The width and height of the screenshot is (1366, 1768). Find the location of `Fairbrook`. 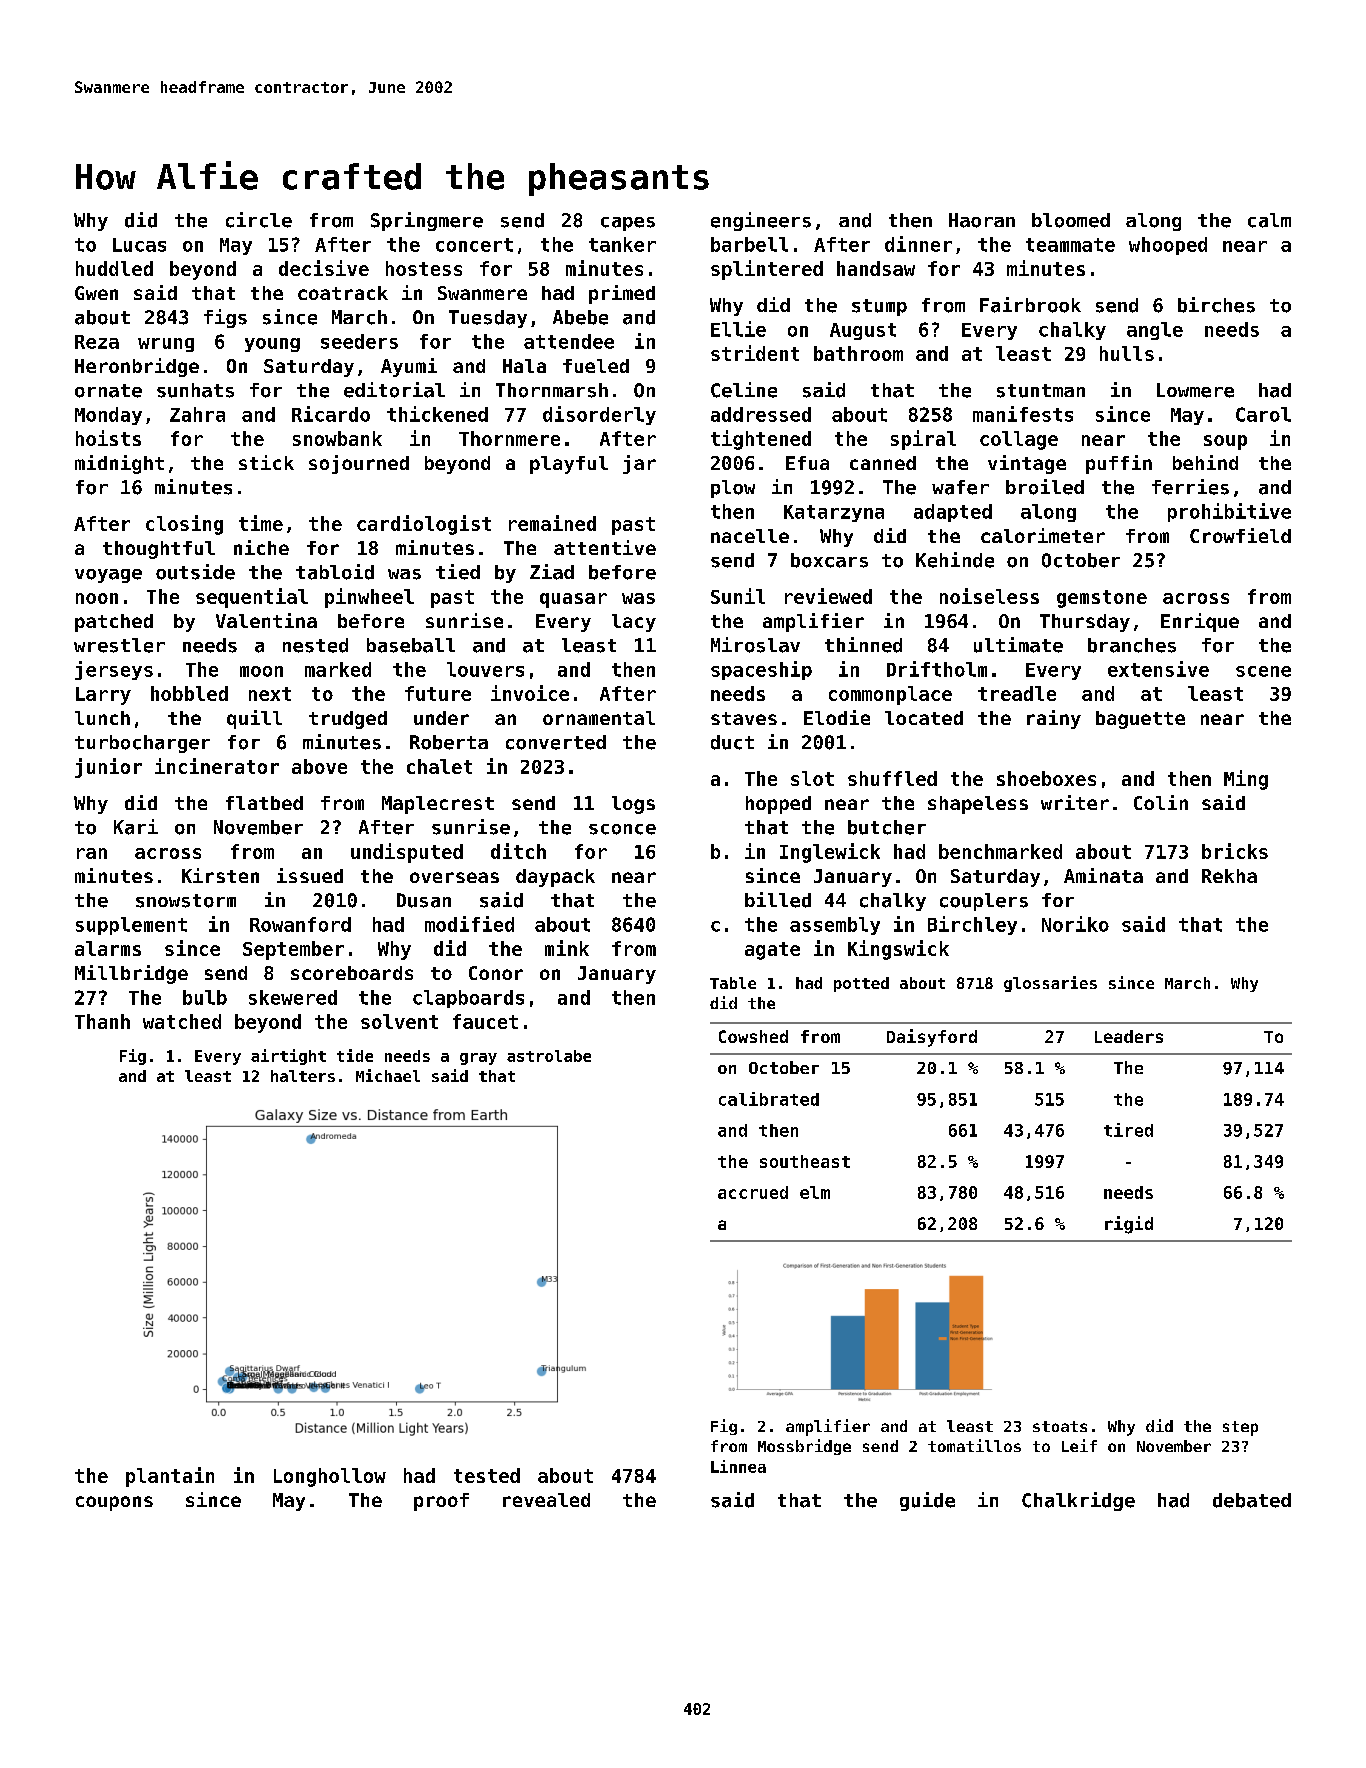

Fairbrook is located at coordinates (1030, 305).
